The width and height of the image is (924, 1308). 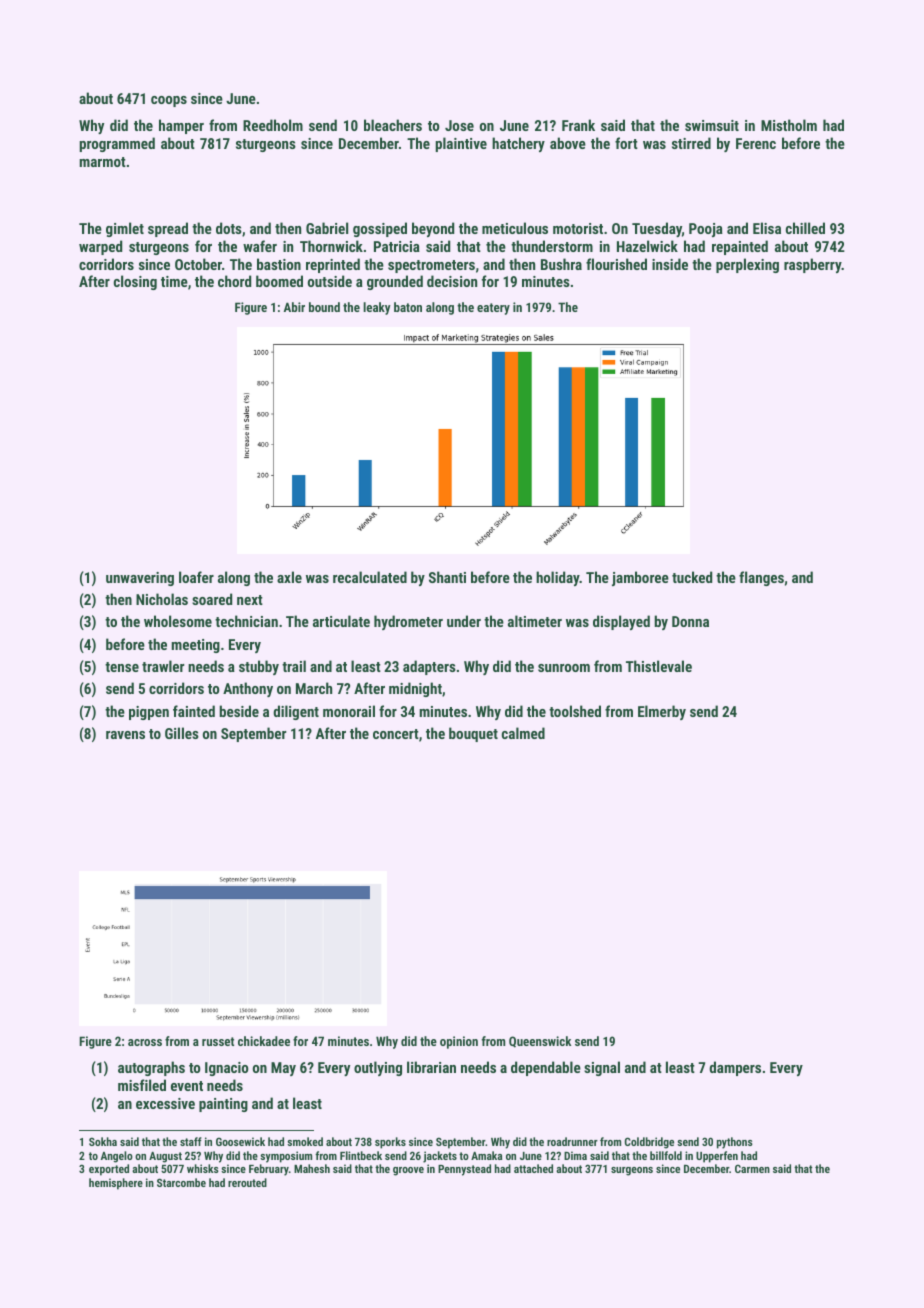 What do you see at coordinates (429, 667) in the image?
I see `adapters` at bounding box center [429, 667].
